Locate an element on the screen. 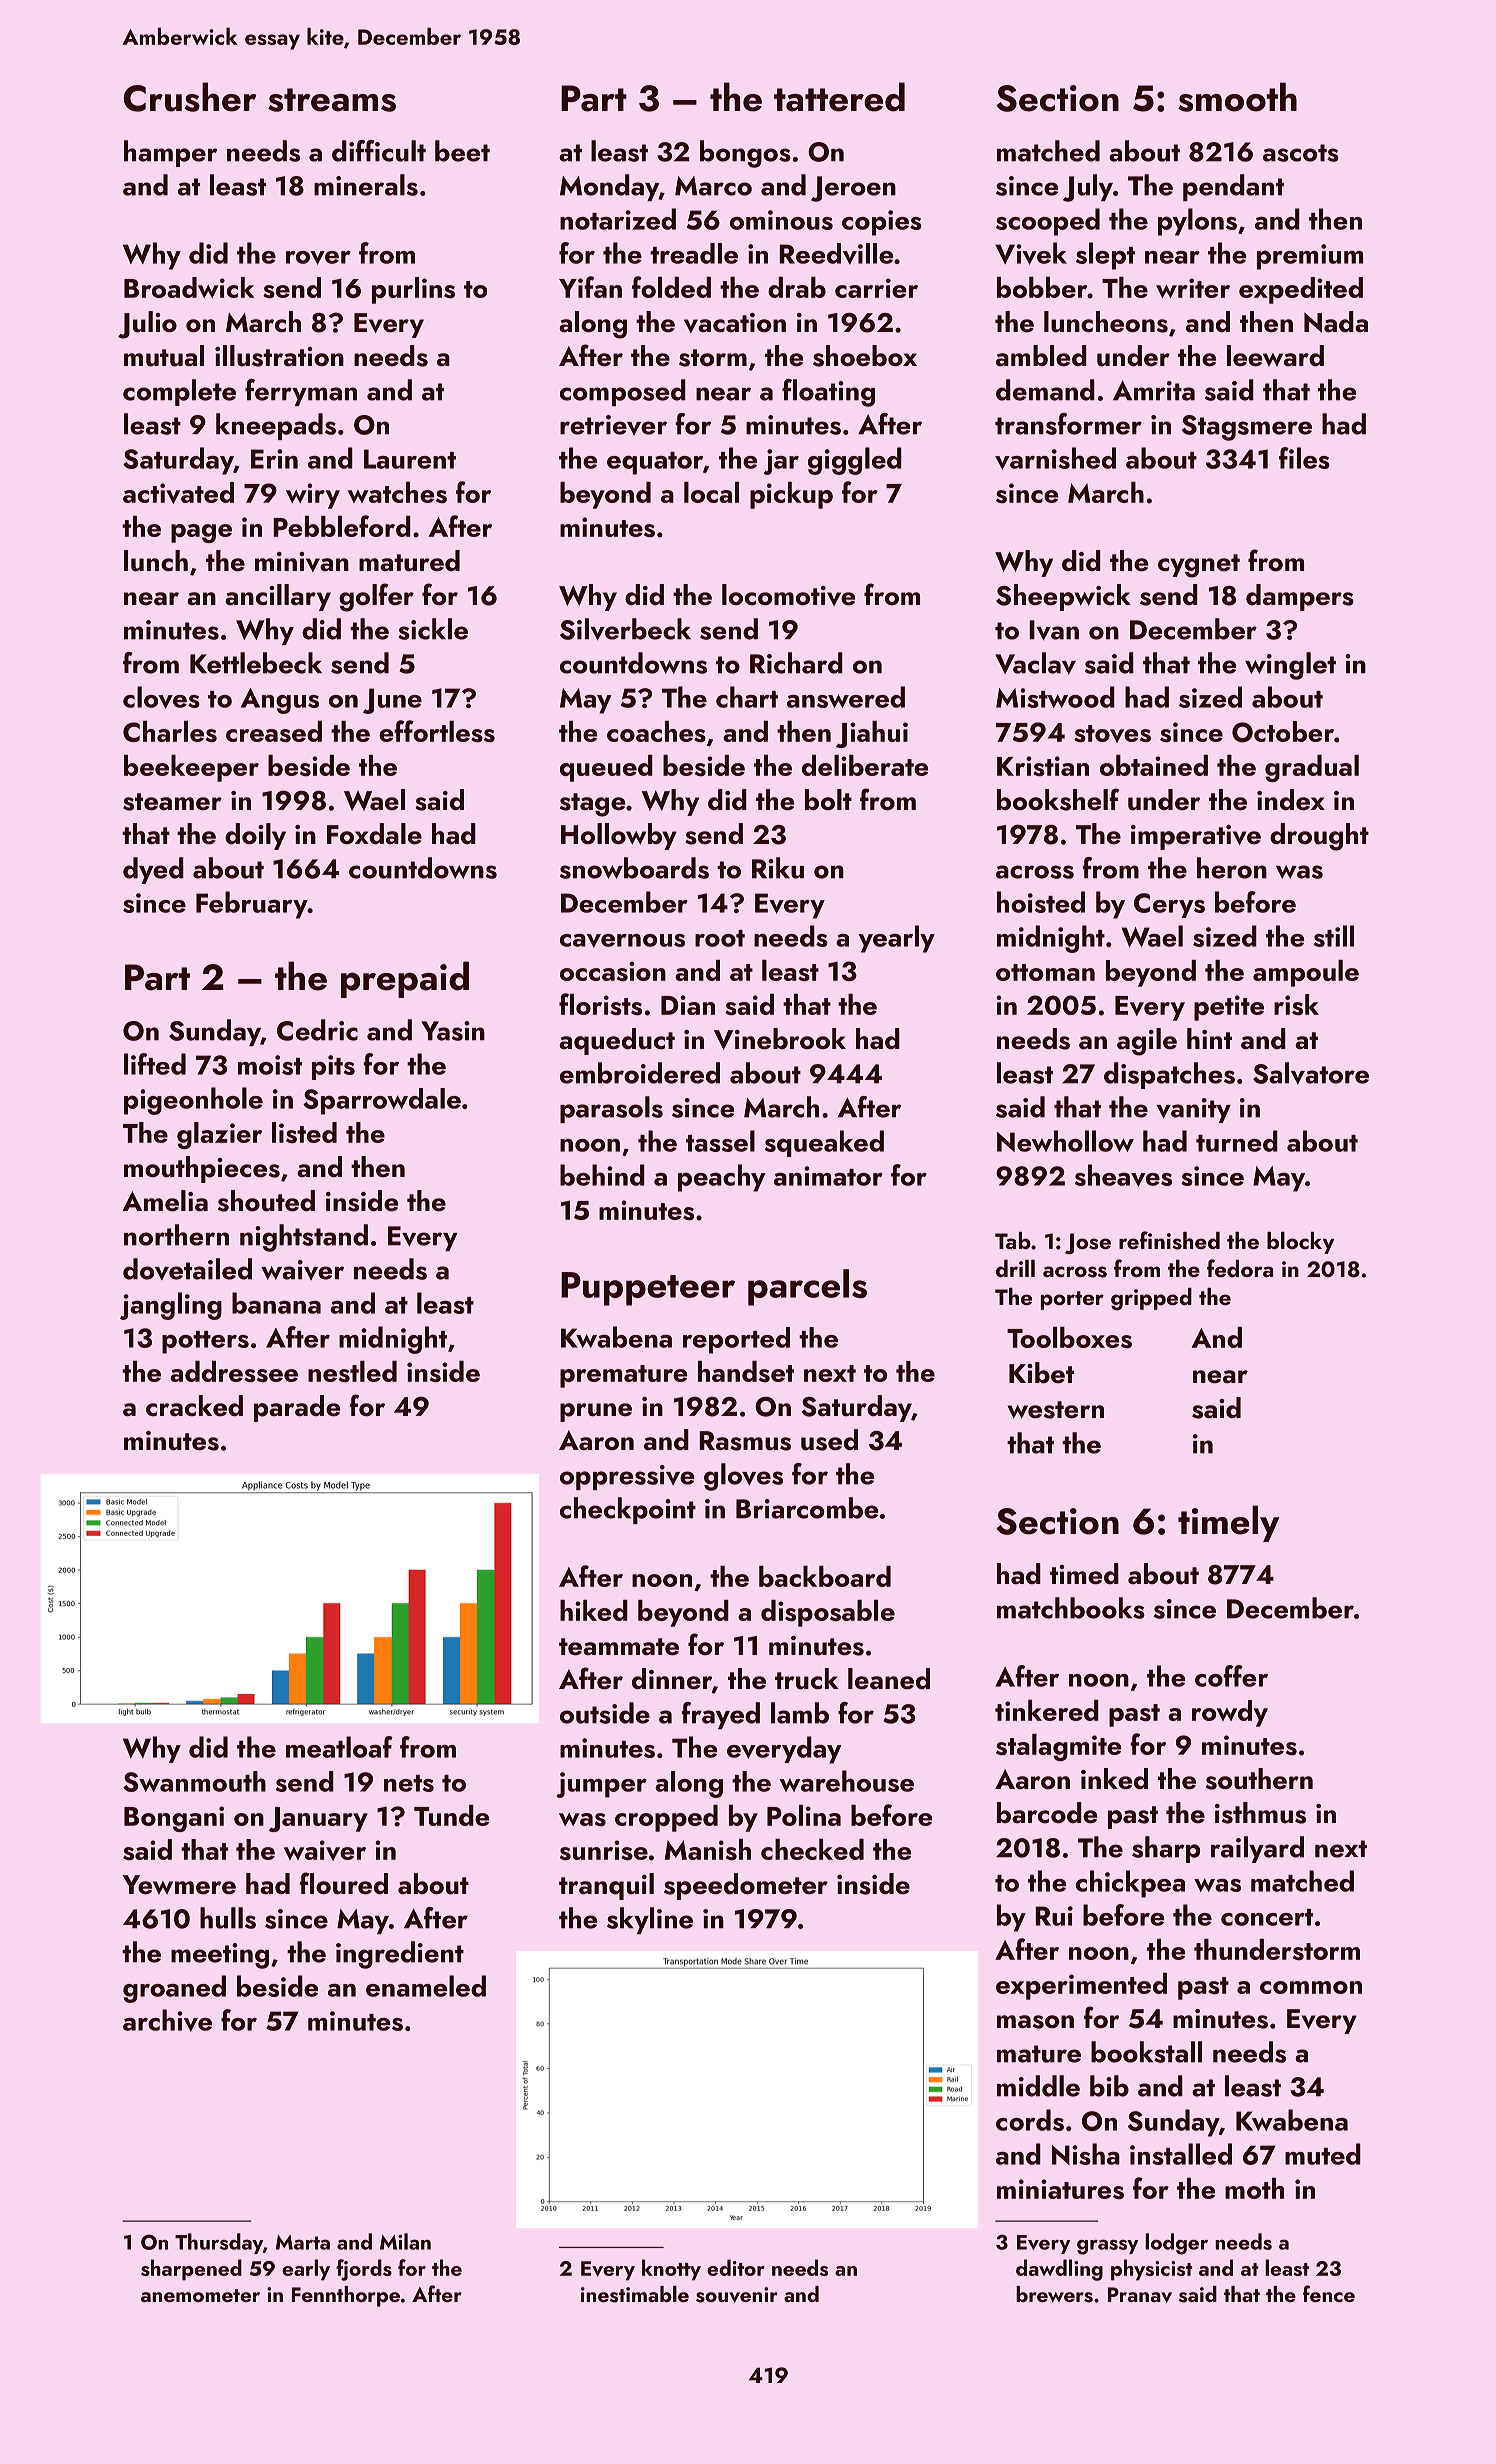 The width and height of the screenshot is (1496, 2464). purlins is located at coordinates (413, 290).
